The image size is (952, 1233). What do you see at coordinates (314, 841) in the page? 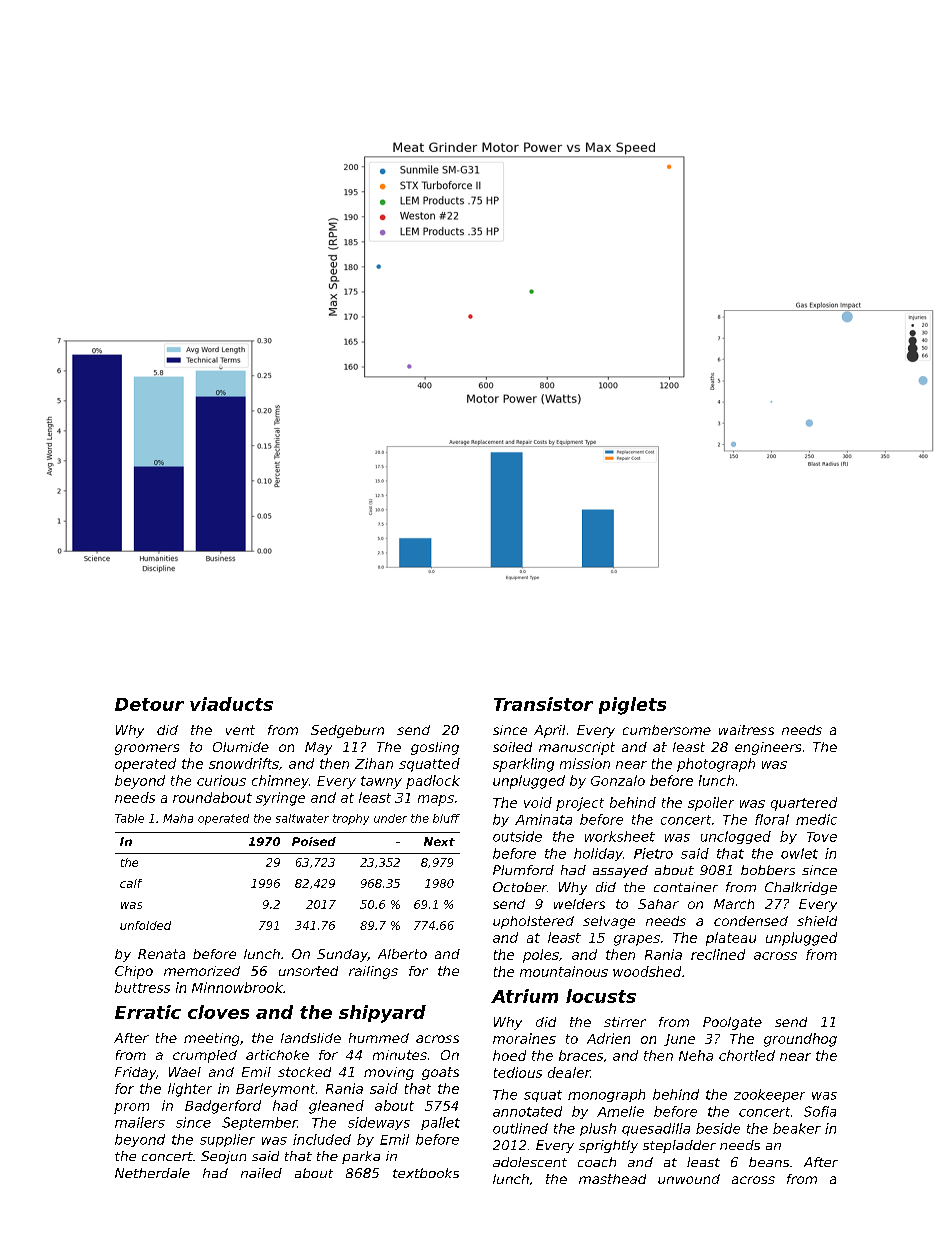
I see `Poised` at bounding box center [314, 841].
